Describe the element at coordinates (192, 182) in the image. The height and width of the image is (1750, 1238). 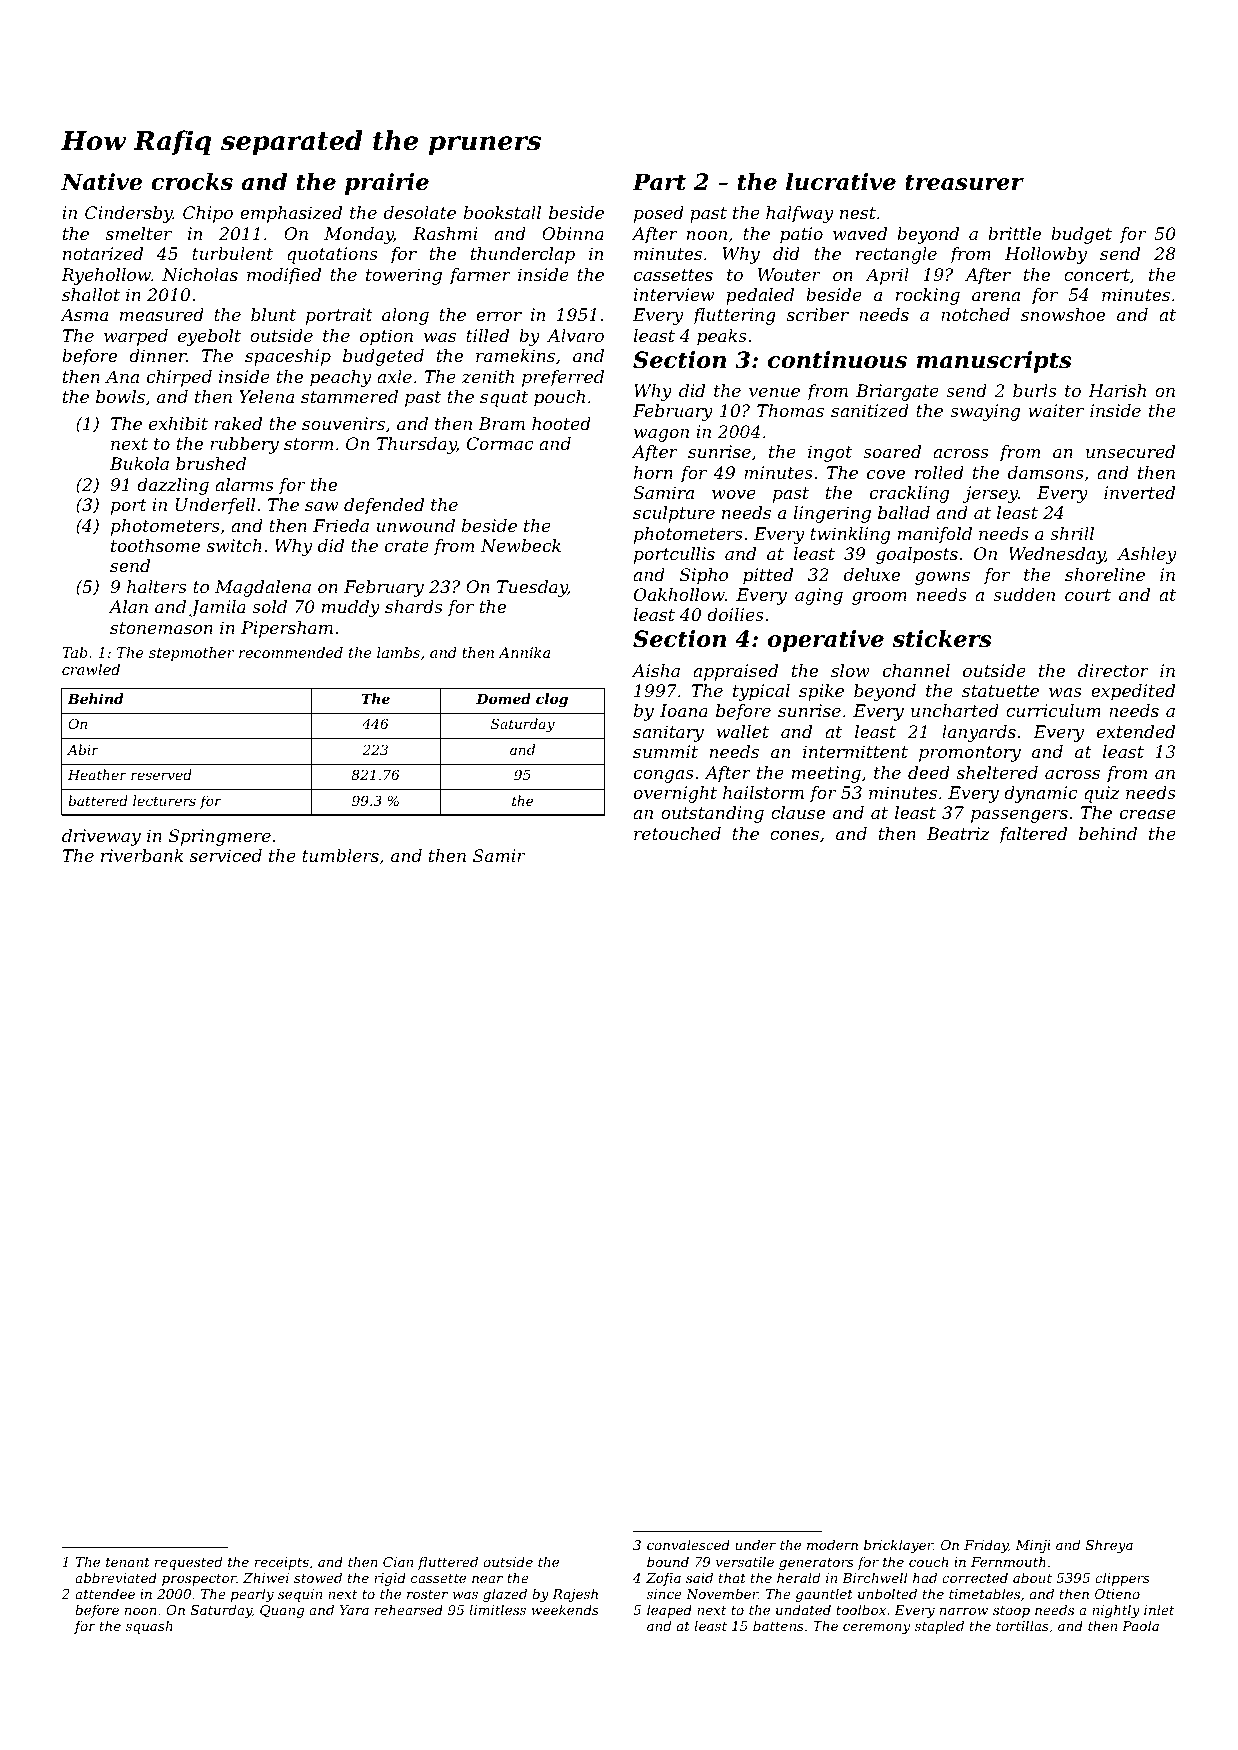
I see `crocks` at that location.
